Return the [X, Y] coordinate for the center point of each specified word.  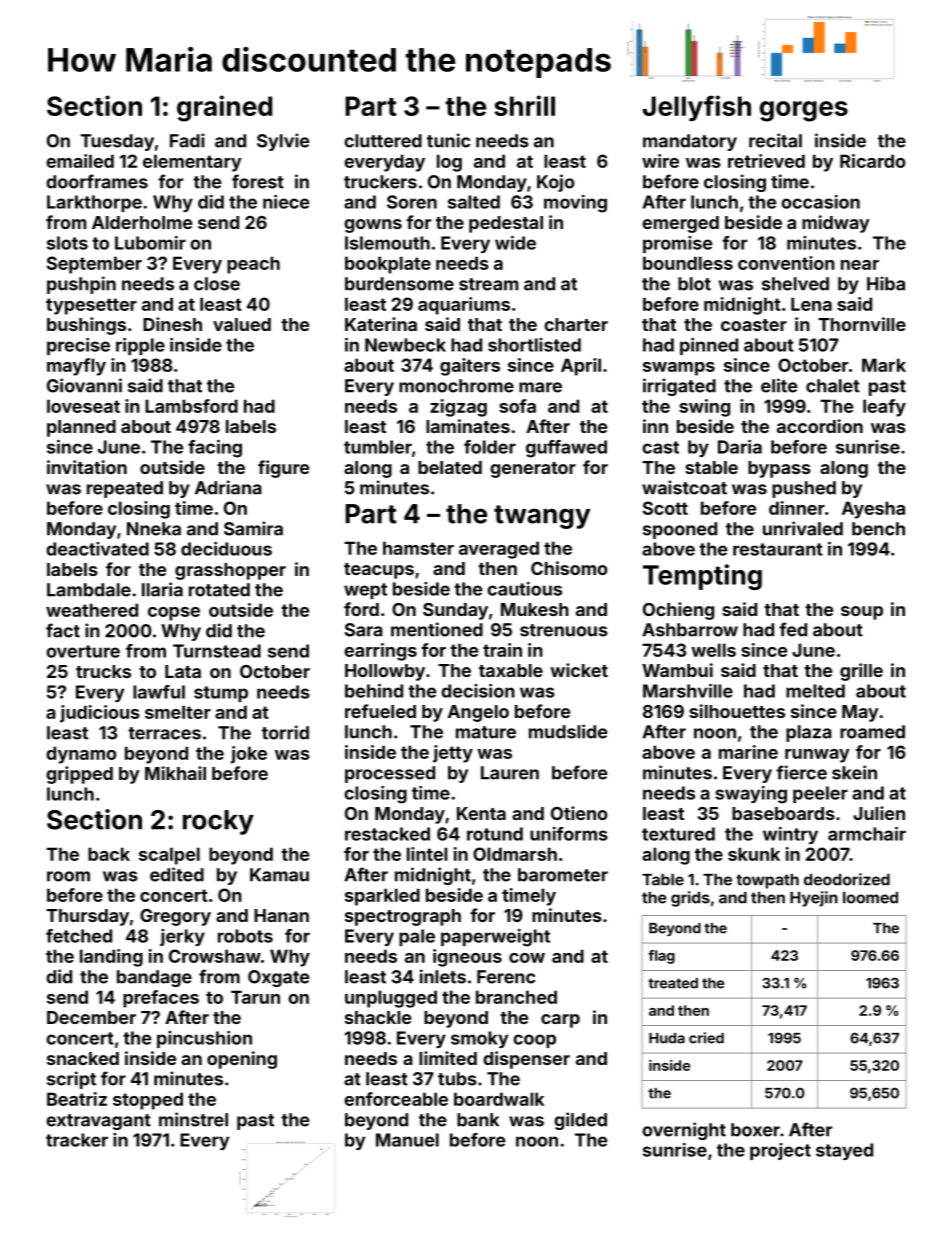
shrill [524, 105]
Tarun [255, 997]
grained [224, 108]
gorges [804, 111]
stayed [844, 1151]
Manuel [407, 1140]
